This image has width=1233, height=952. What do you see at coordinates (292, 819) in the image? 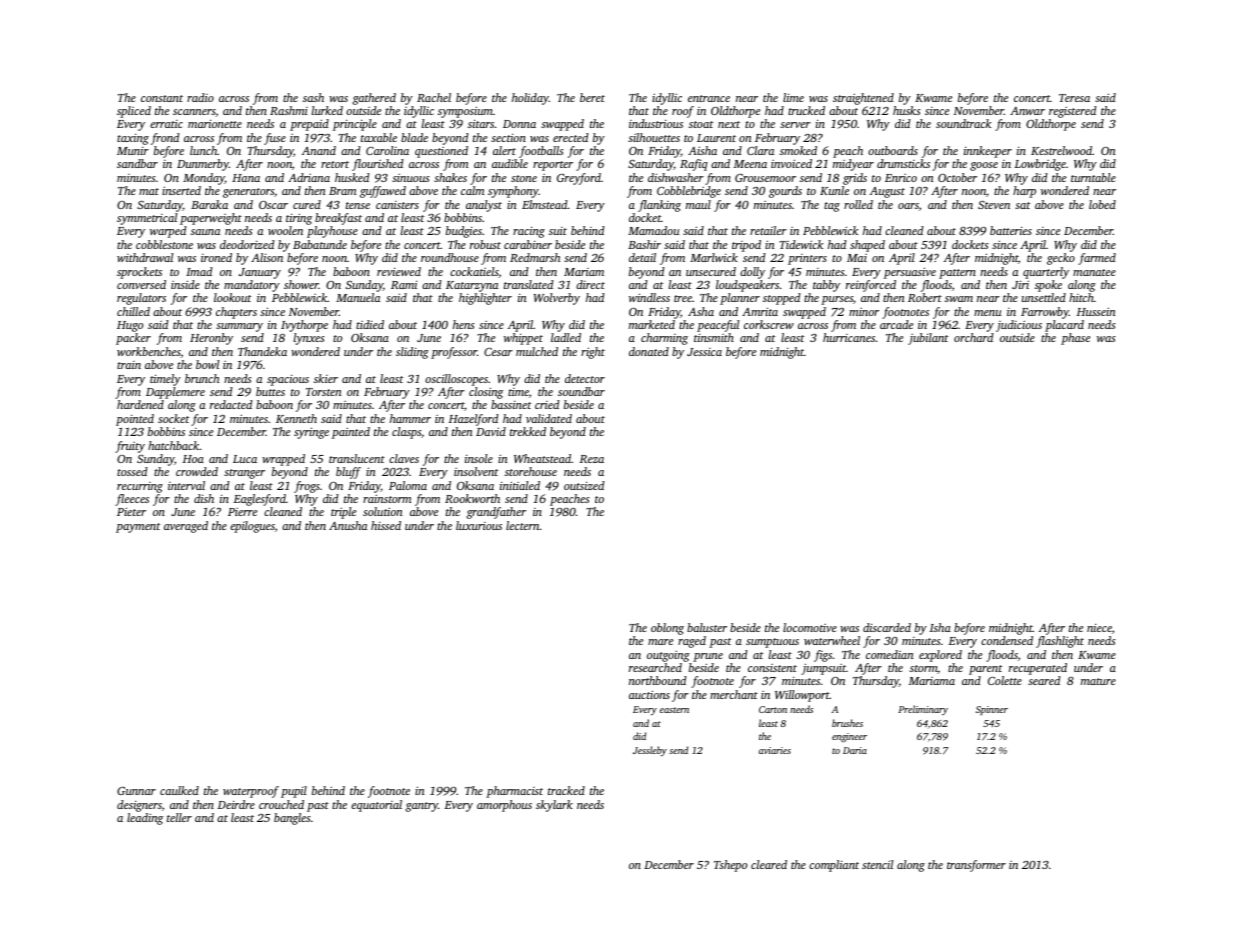
I see `bangles` at bounding box center [292, 819].
